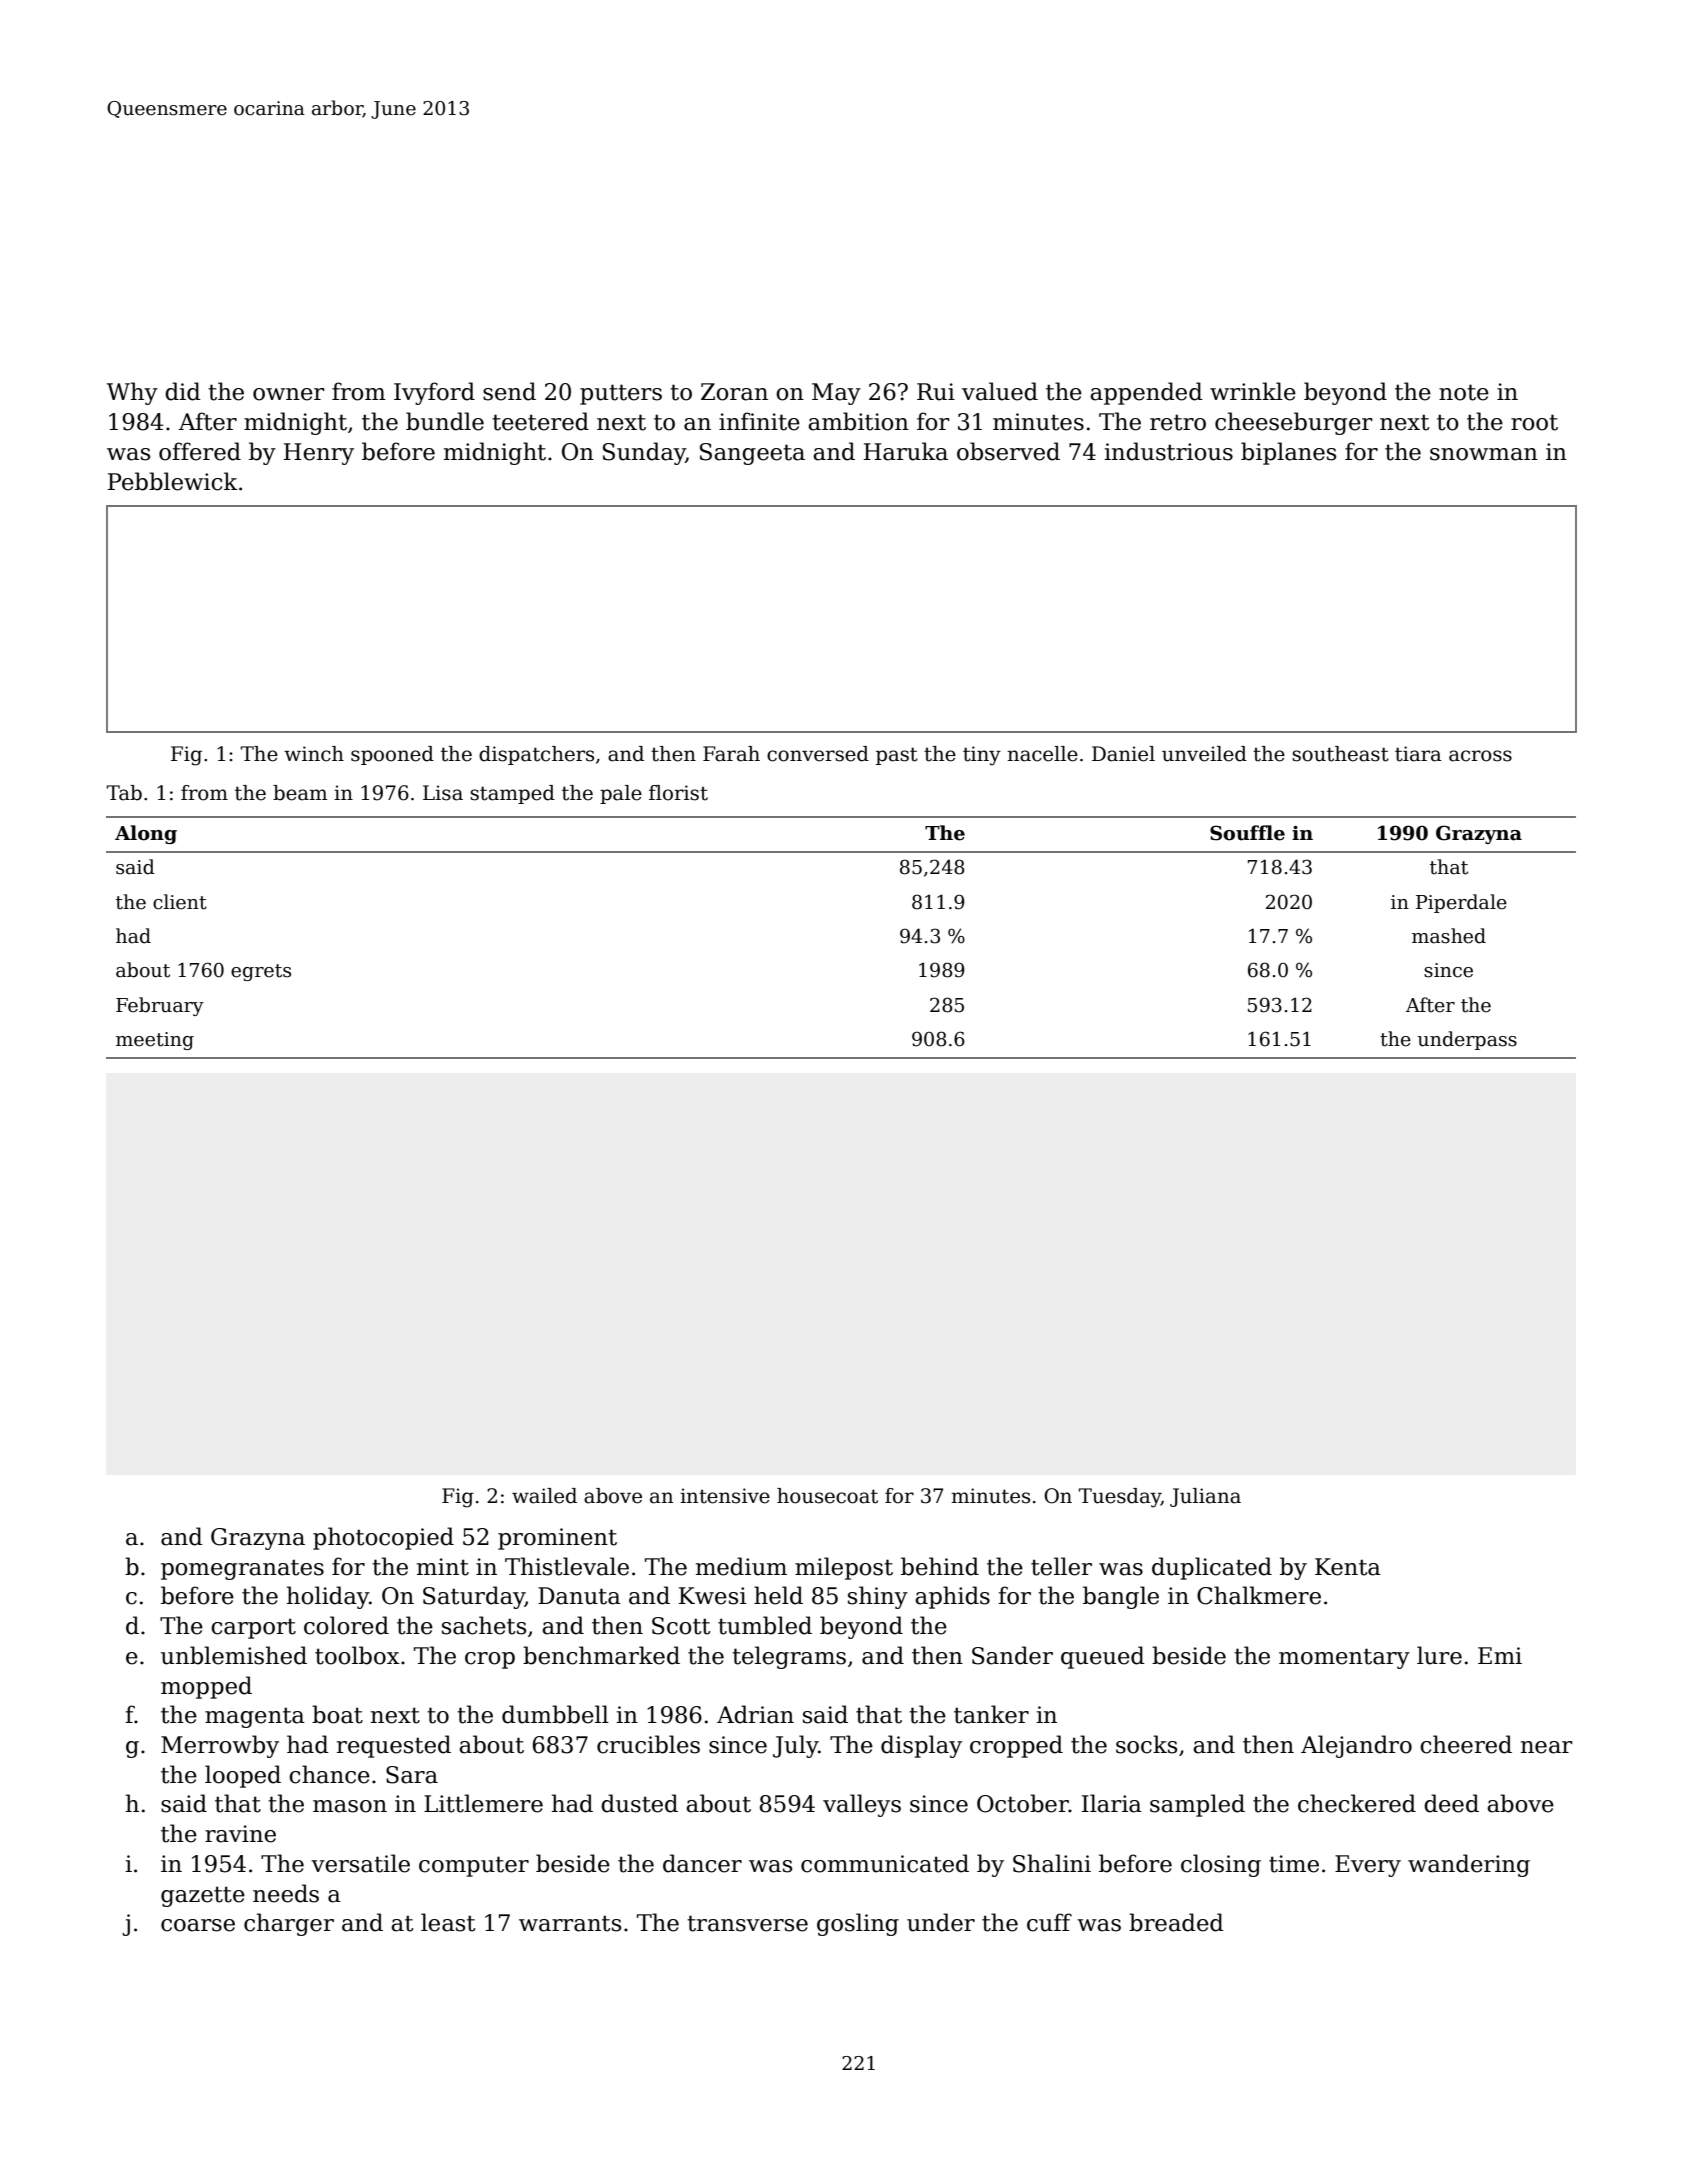  Describe the element at coordinates (1288, 453) in the image. I see `biplanes` at that location.
